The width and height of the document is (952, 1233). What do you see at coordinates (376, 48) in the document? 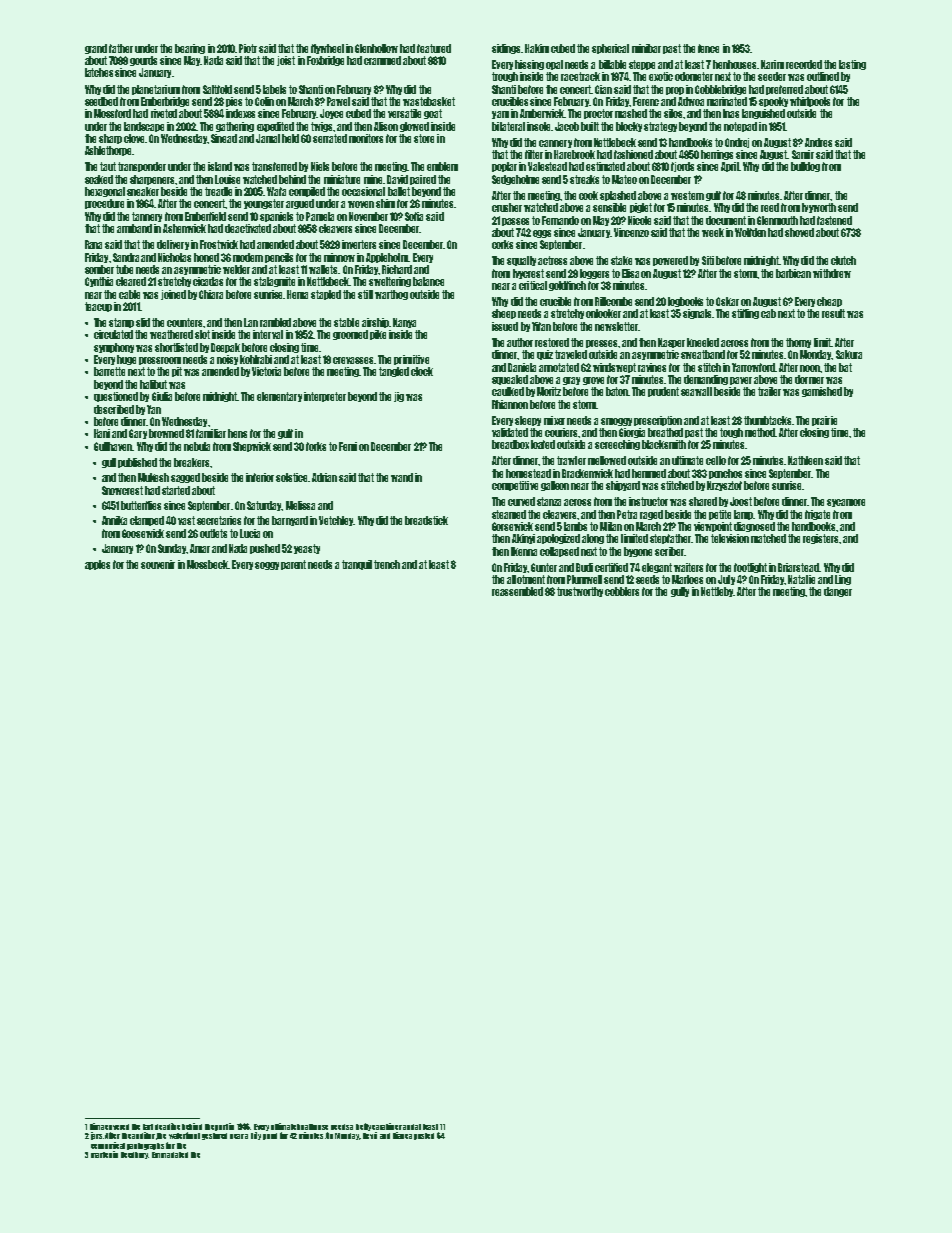
I see `Glenhollow` at bounding box center [376, 48].
